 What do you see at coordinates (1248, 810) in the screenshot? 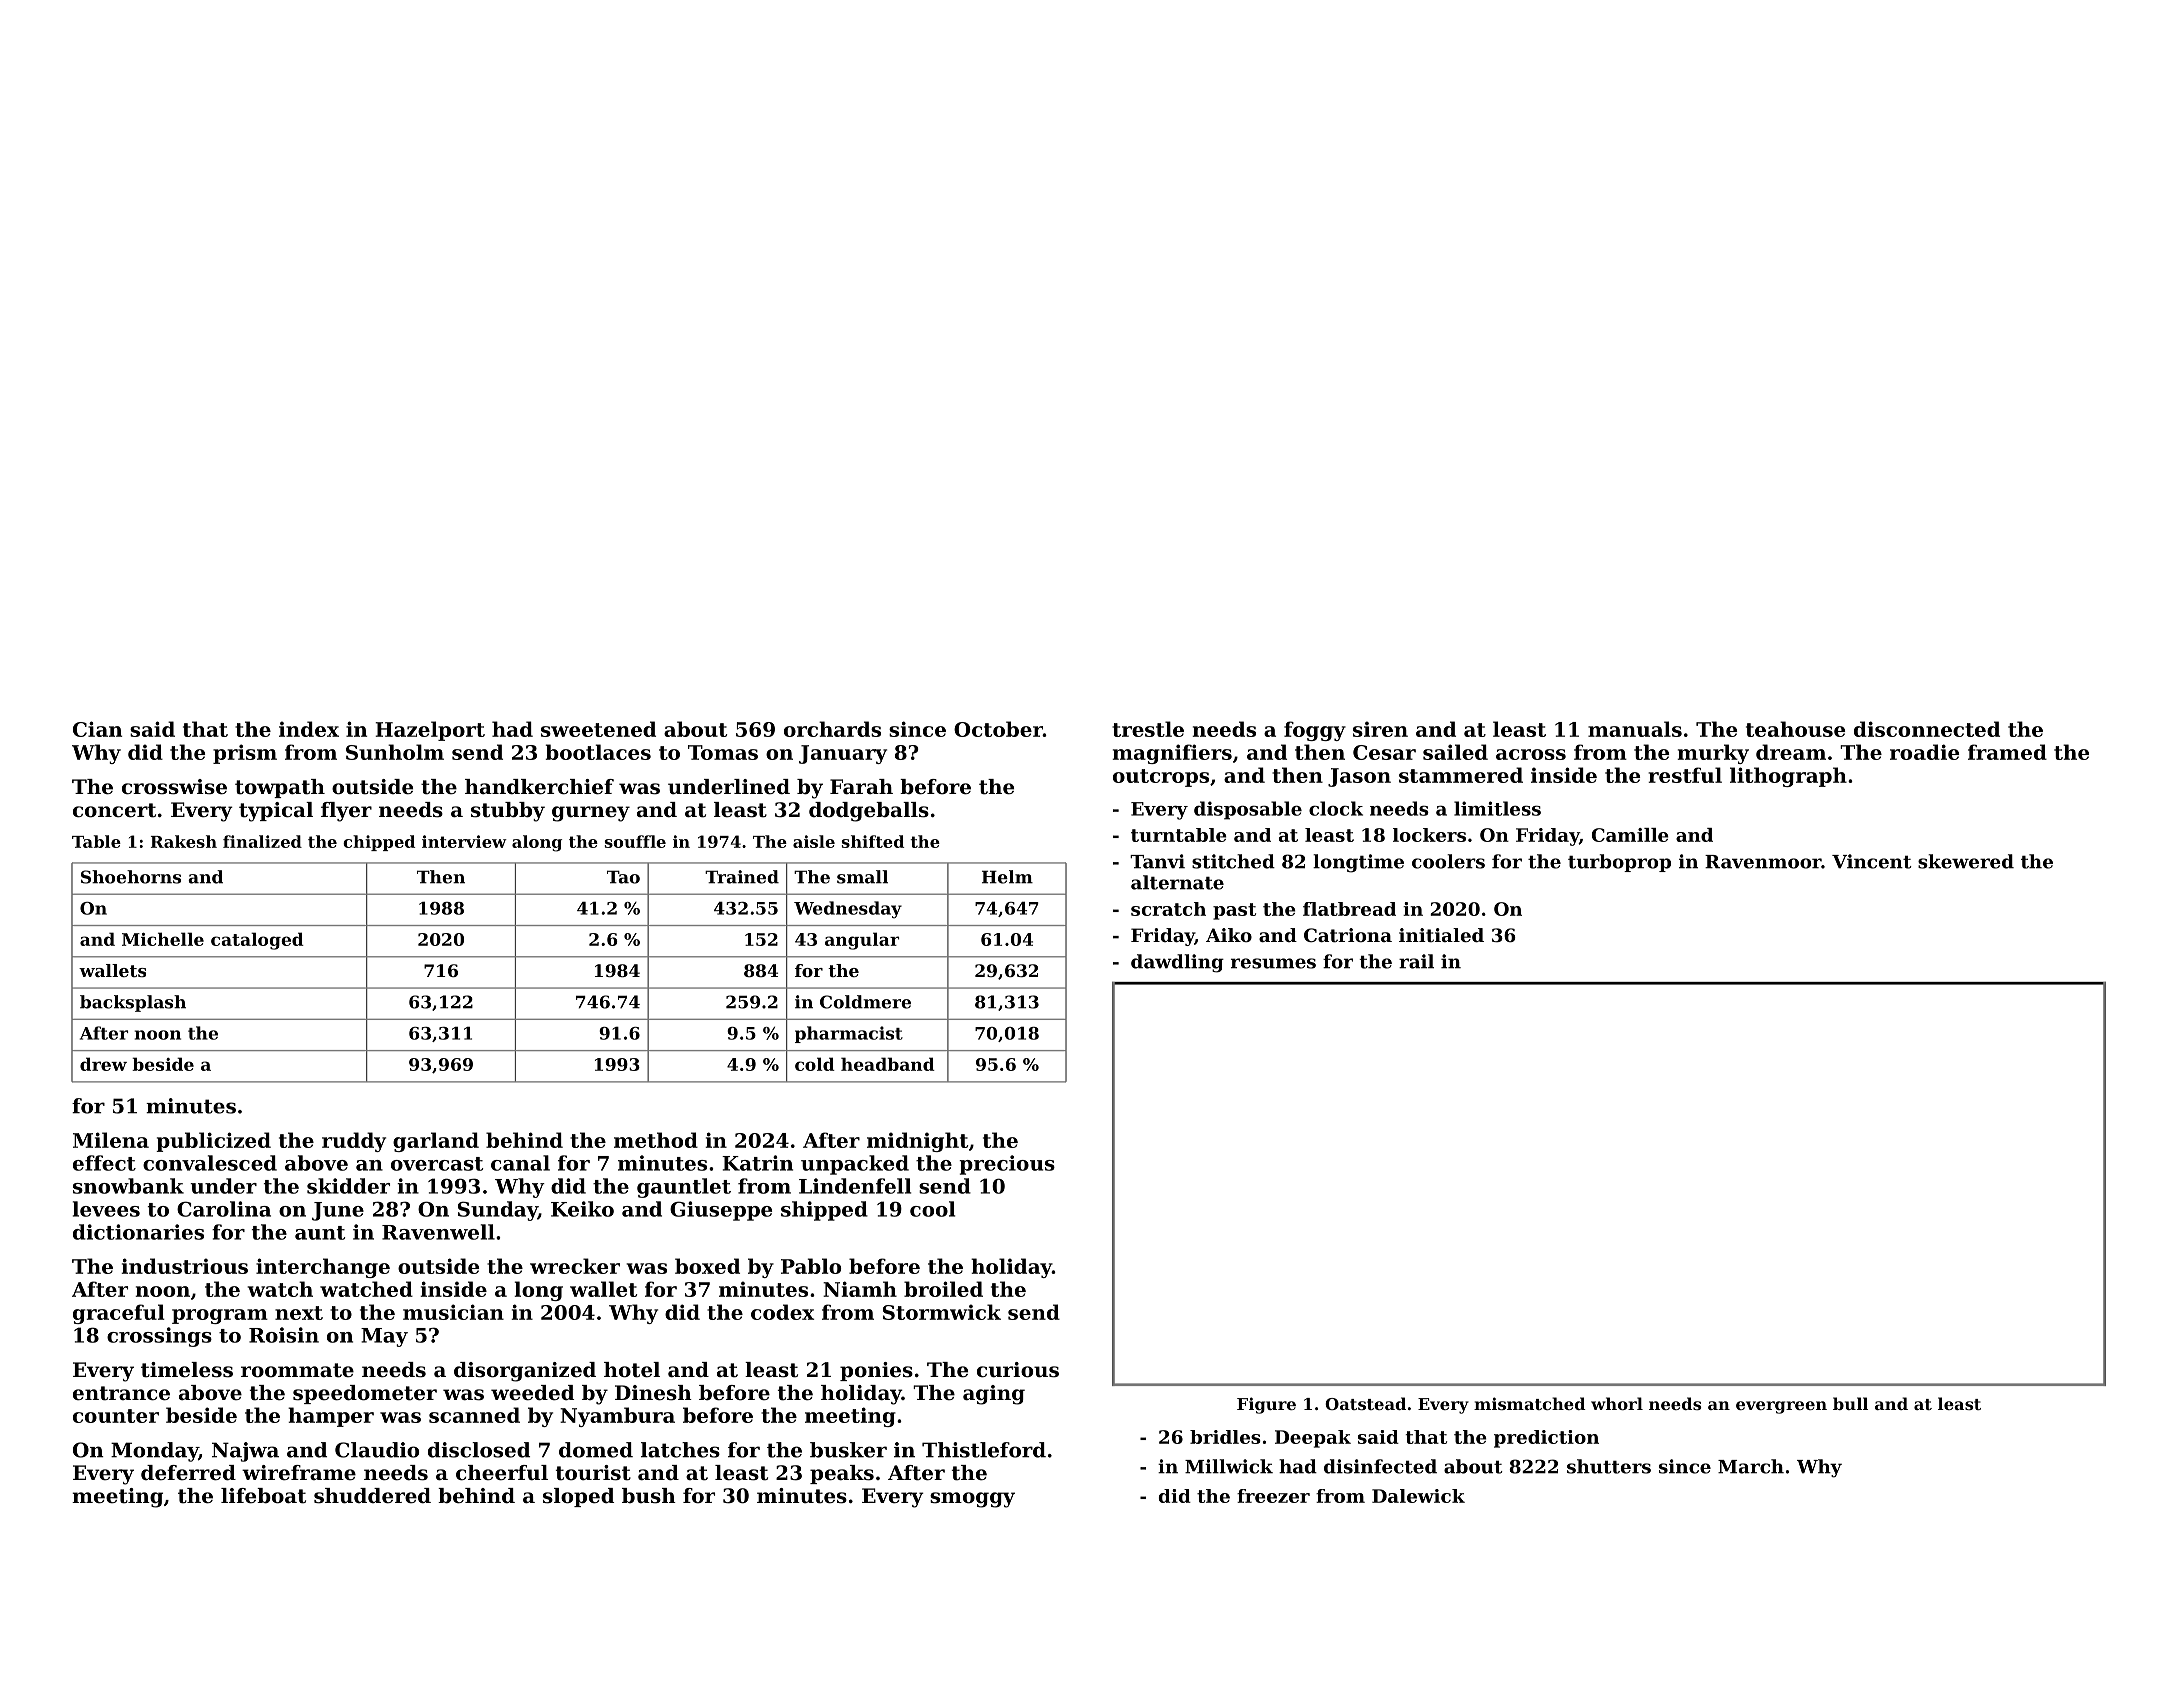
I see `disposable` at bounding box center [1248, 810].
